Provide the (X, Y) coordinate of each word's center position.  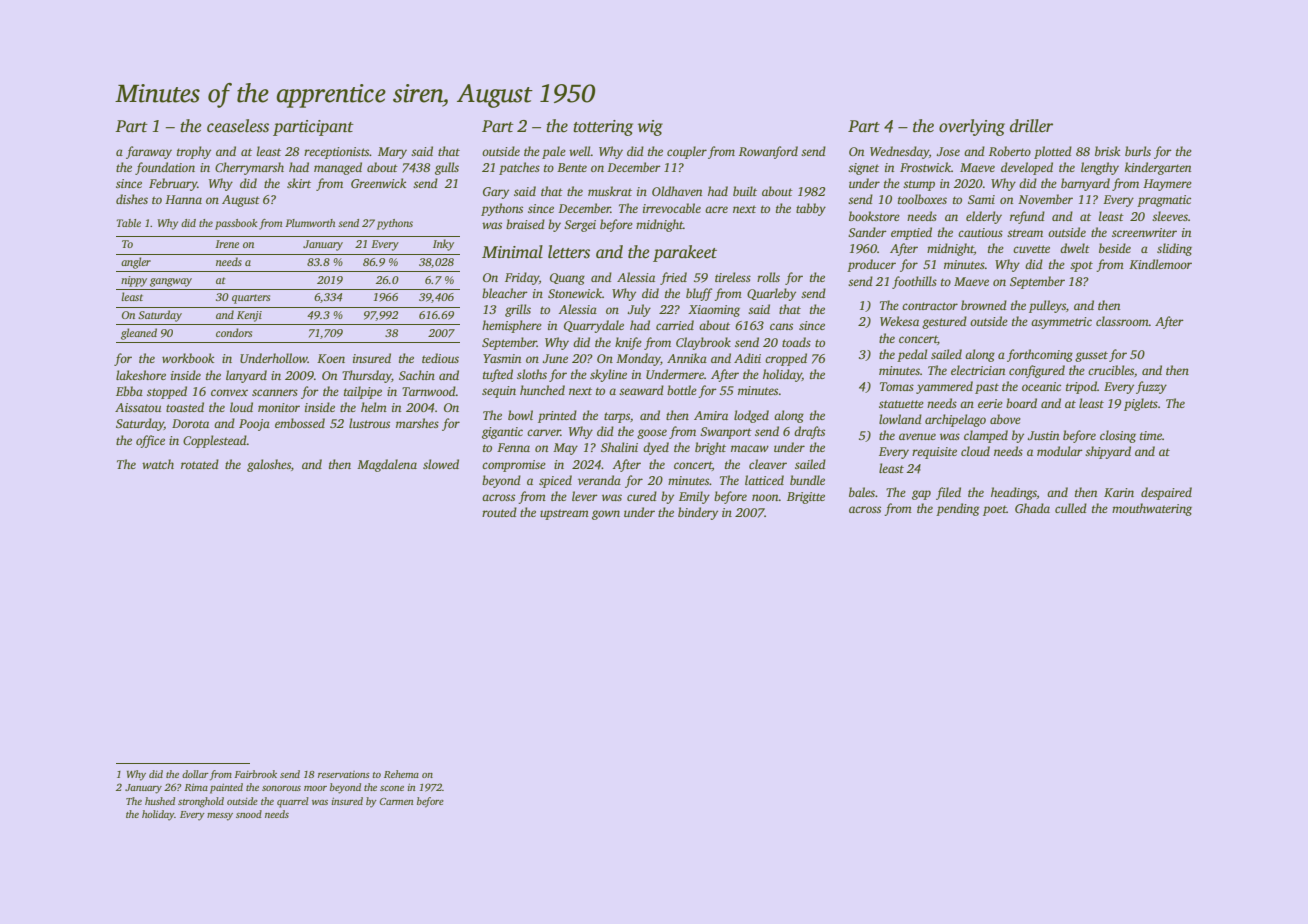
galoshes (269, 465)
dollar (195, 774)
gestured (944, 322)
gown (606, 515)
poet (995, 510)
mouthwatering (1152, 509)
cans (781, 326)
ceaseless (238, 126)
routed (499, 512)
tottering (603, 128)
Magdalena (387, 465)
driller (1031, 126)
